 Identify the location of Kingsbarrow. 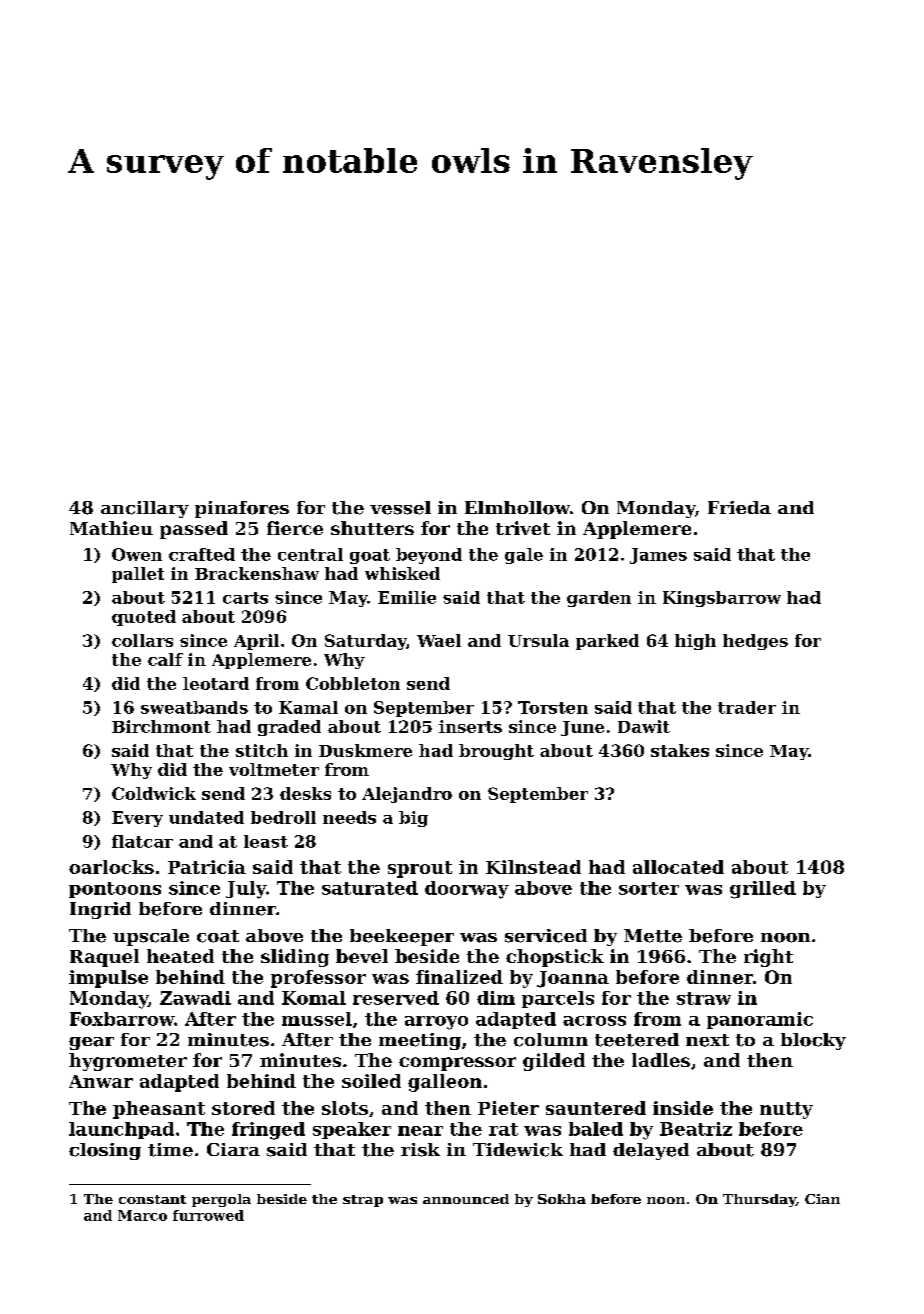
(722, 599).
